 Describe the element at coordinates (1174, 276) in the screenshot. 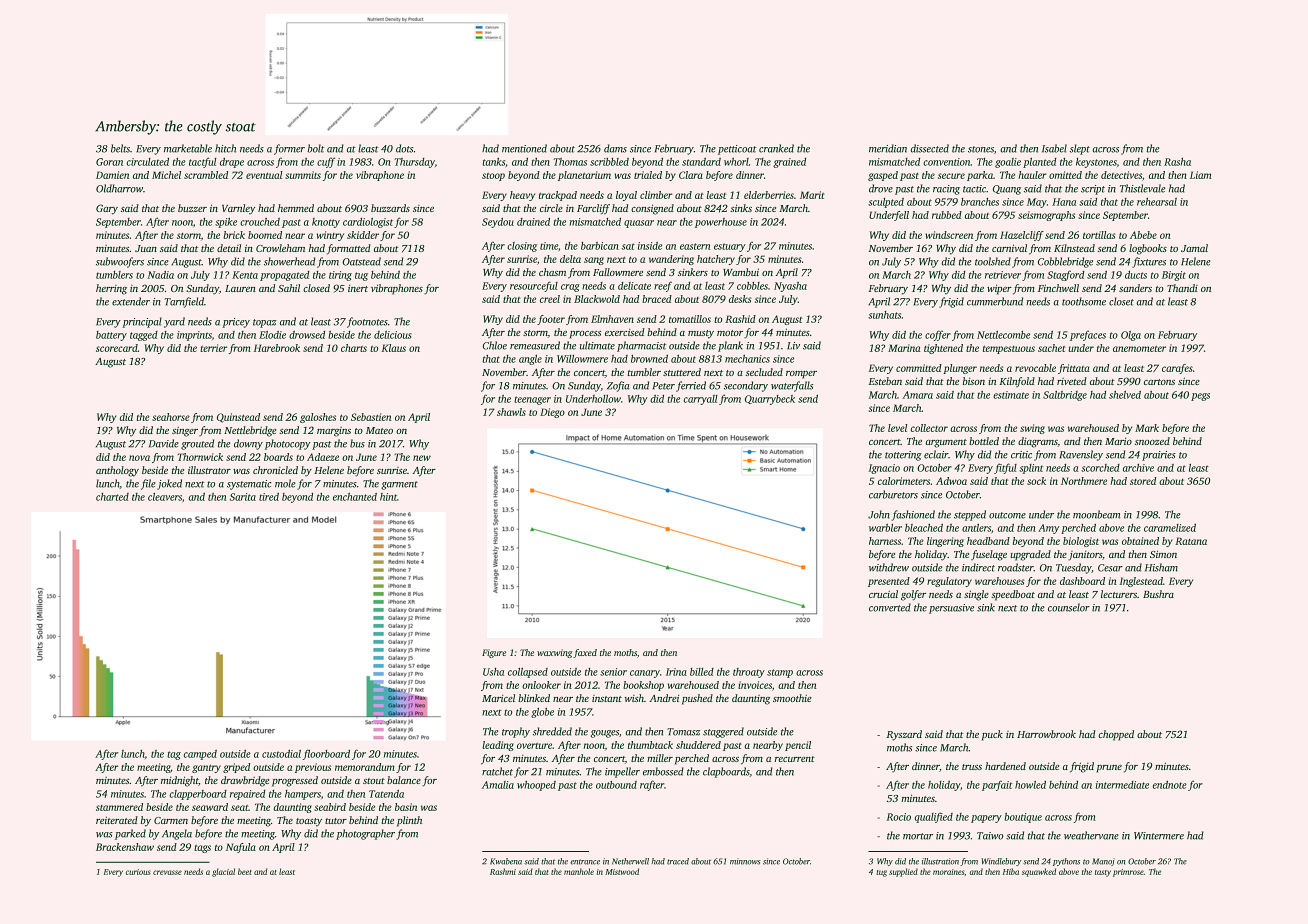

I see `Birgit` at that location.
